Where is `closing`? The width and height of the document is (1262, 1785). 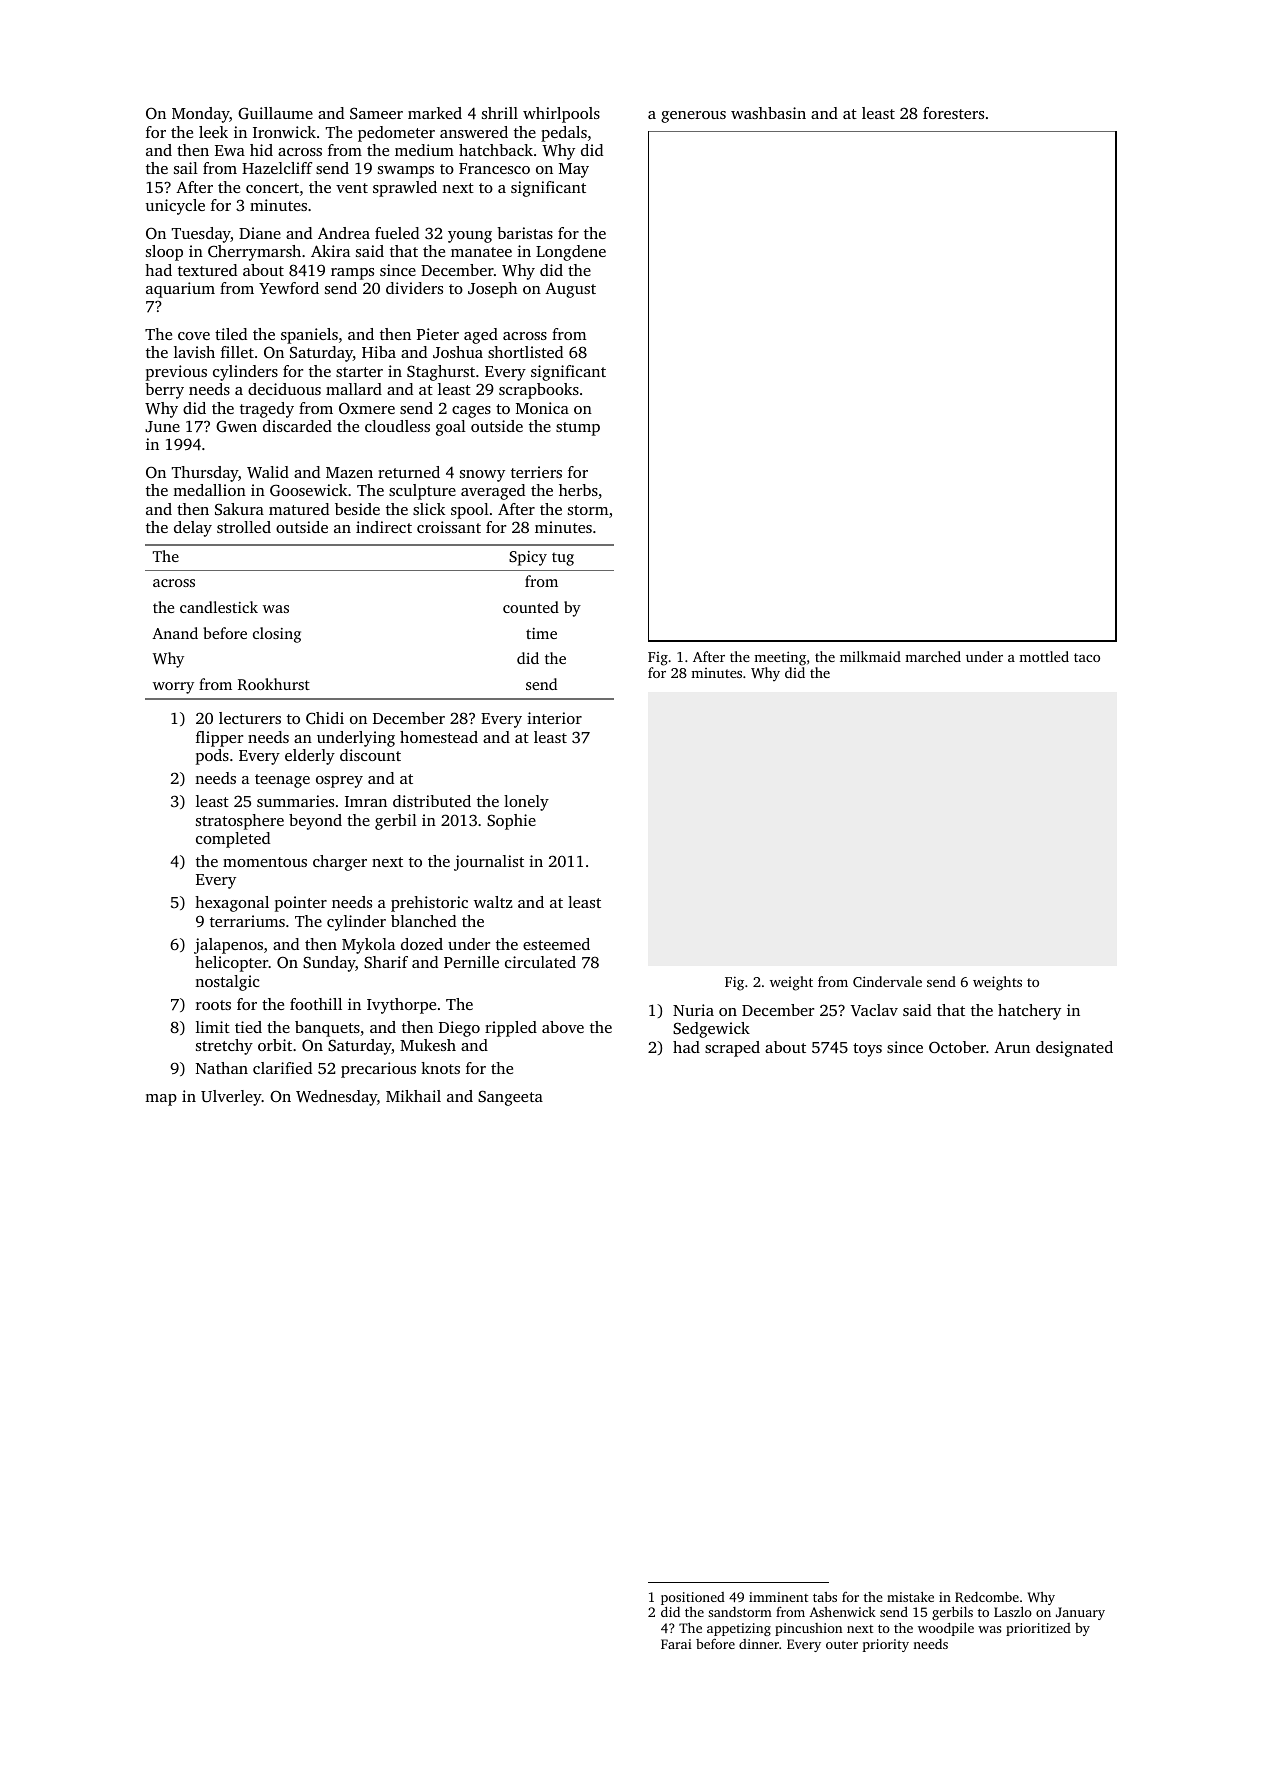 closing is located at coordinates (277, 635).
